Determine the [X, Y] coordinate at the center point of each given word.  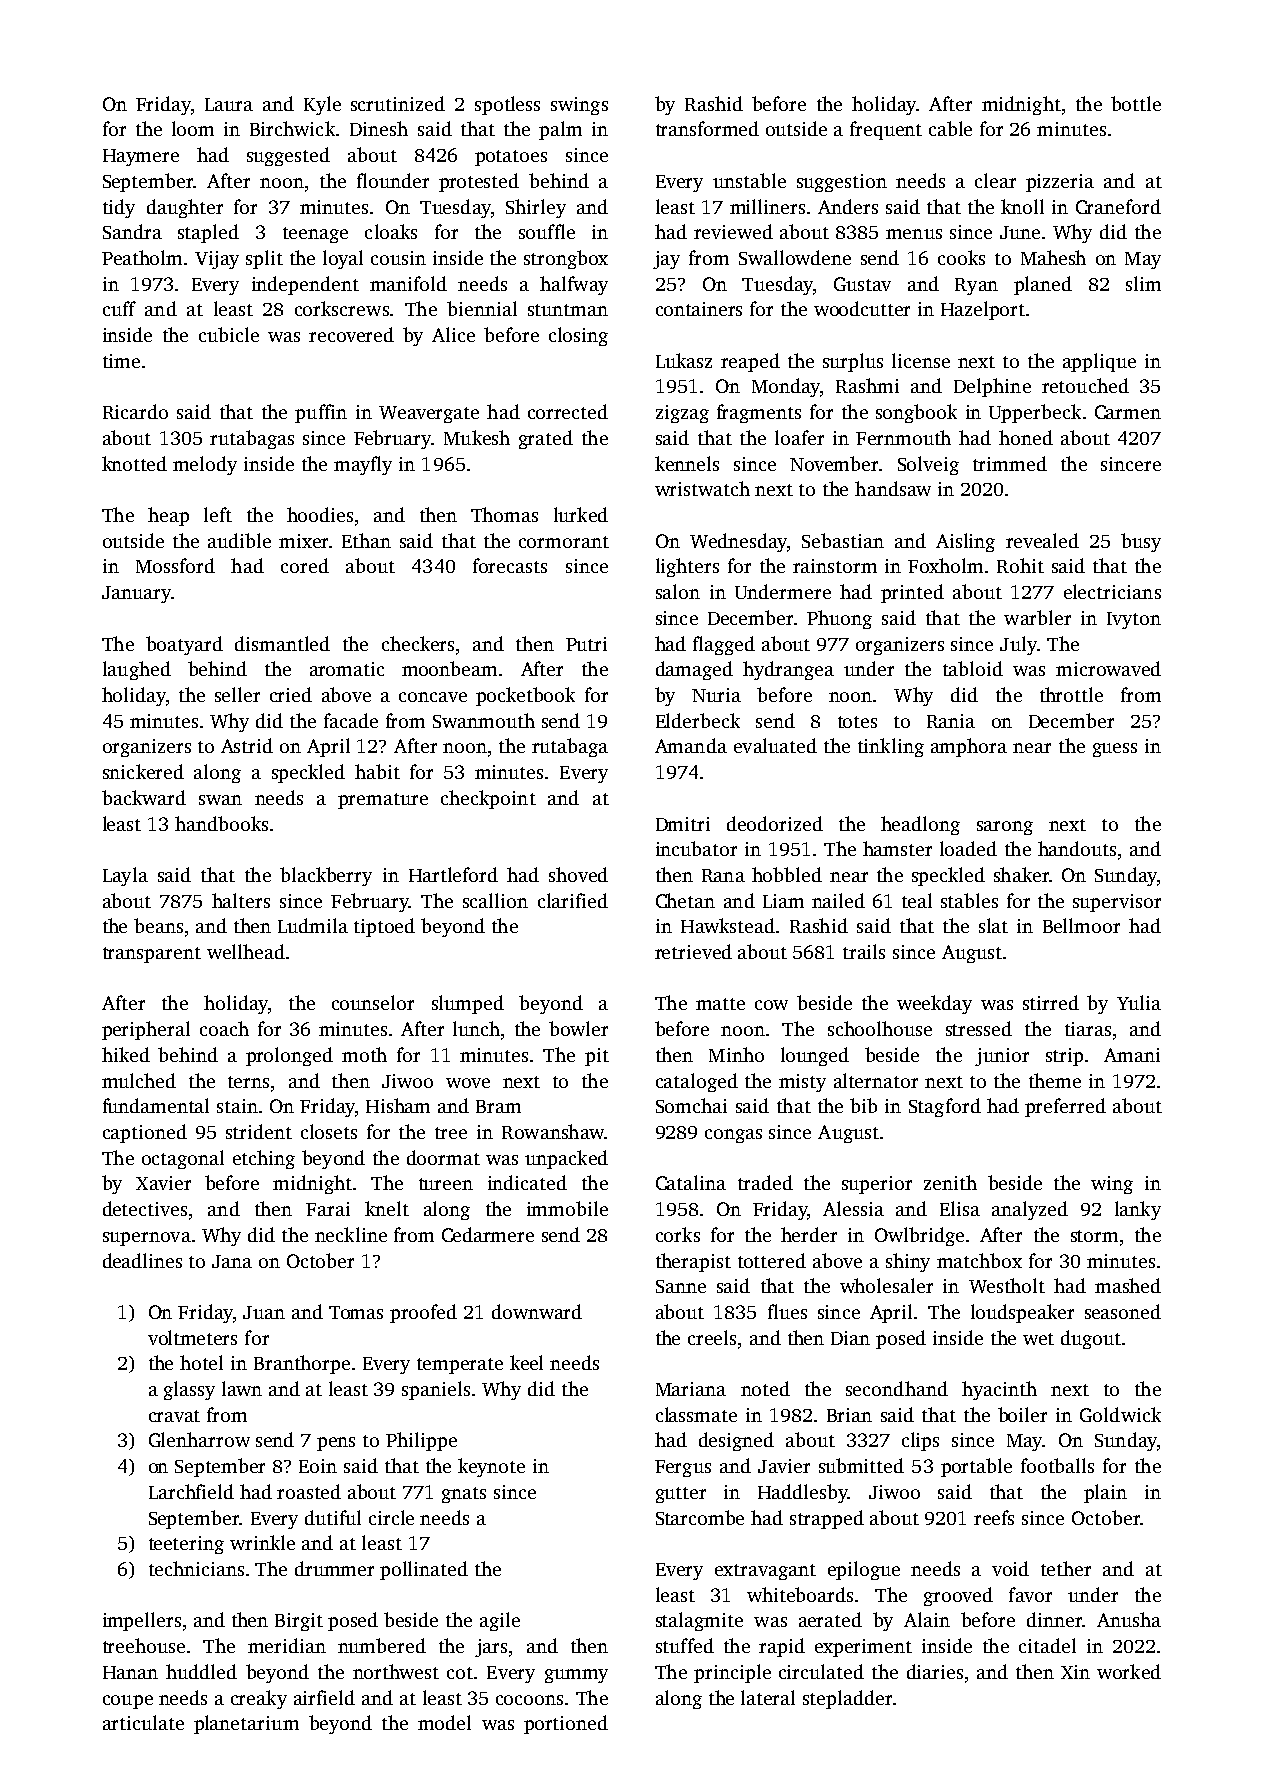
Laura [229, 104]
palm [560, 130]
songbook [916, 413]
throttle [1071, 694]
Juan [264, 1312]
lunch [476, 1028]
